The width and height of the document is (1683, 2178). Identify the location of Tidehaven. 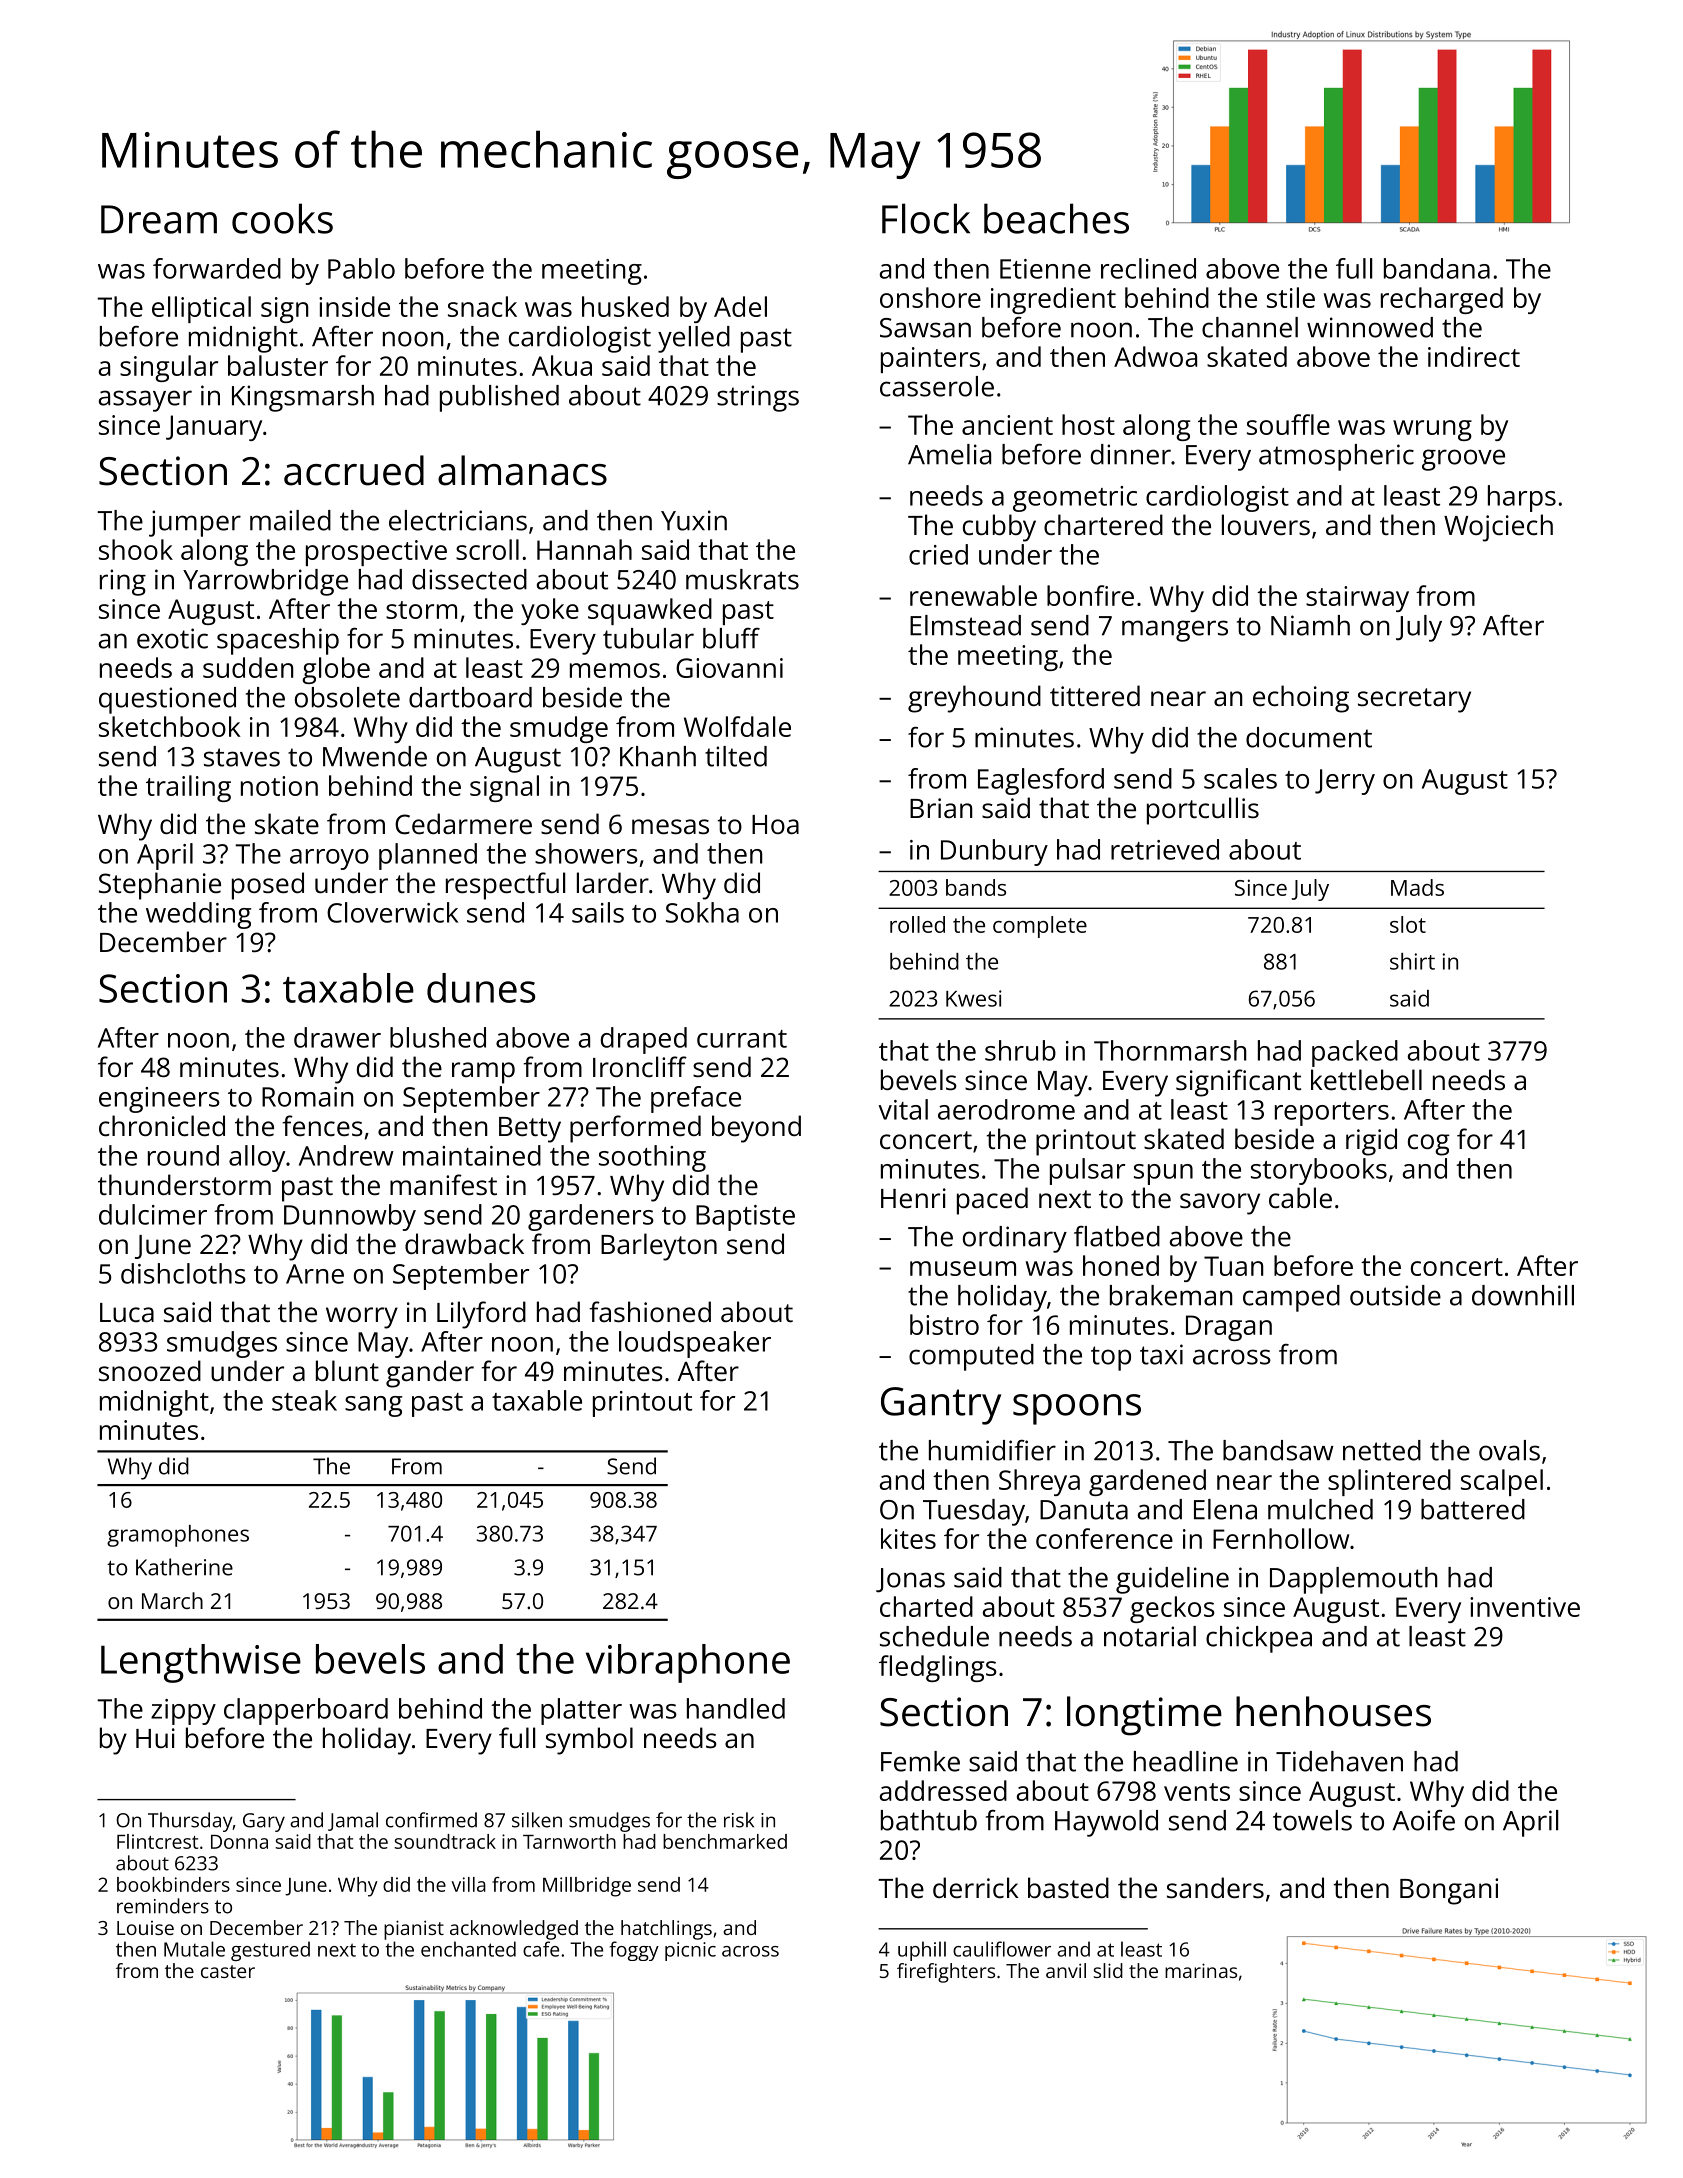
(1339, 1761).
